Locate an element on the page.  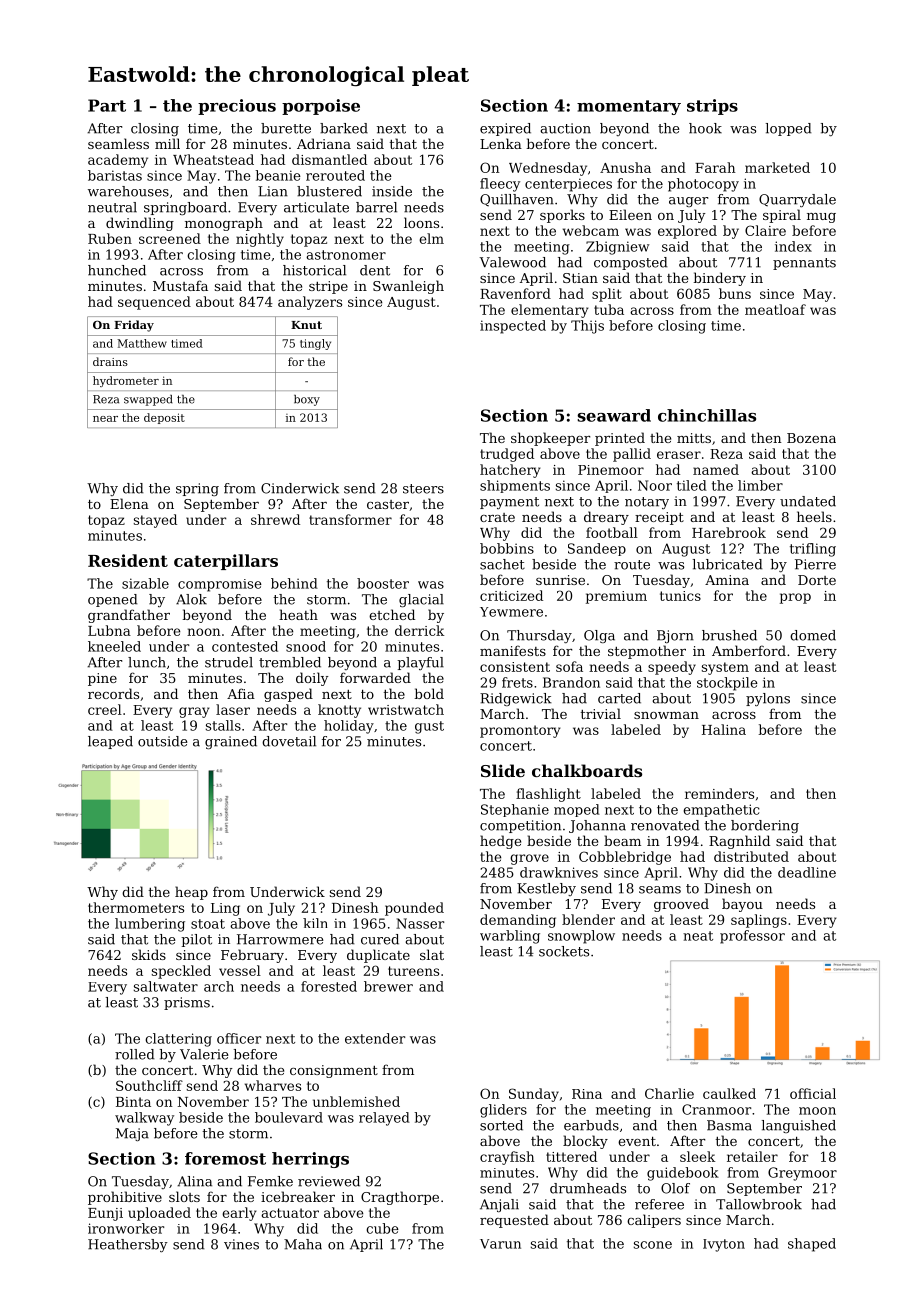
leaped is located at coordinates (110, 742).
